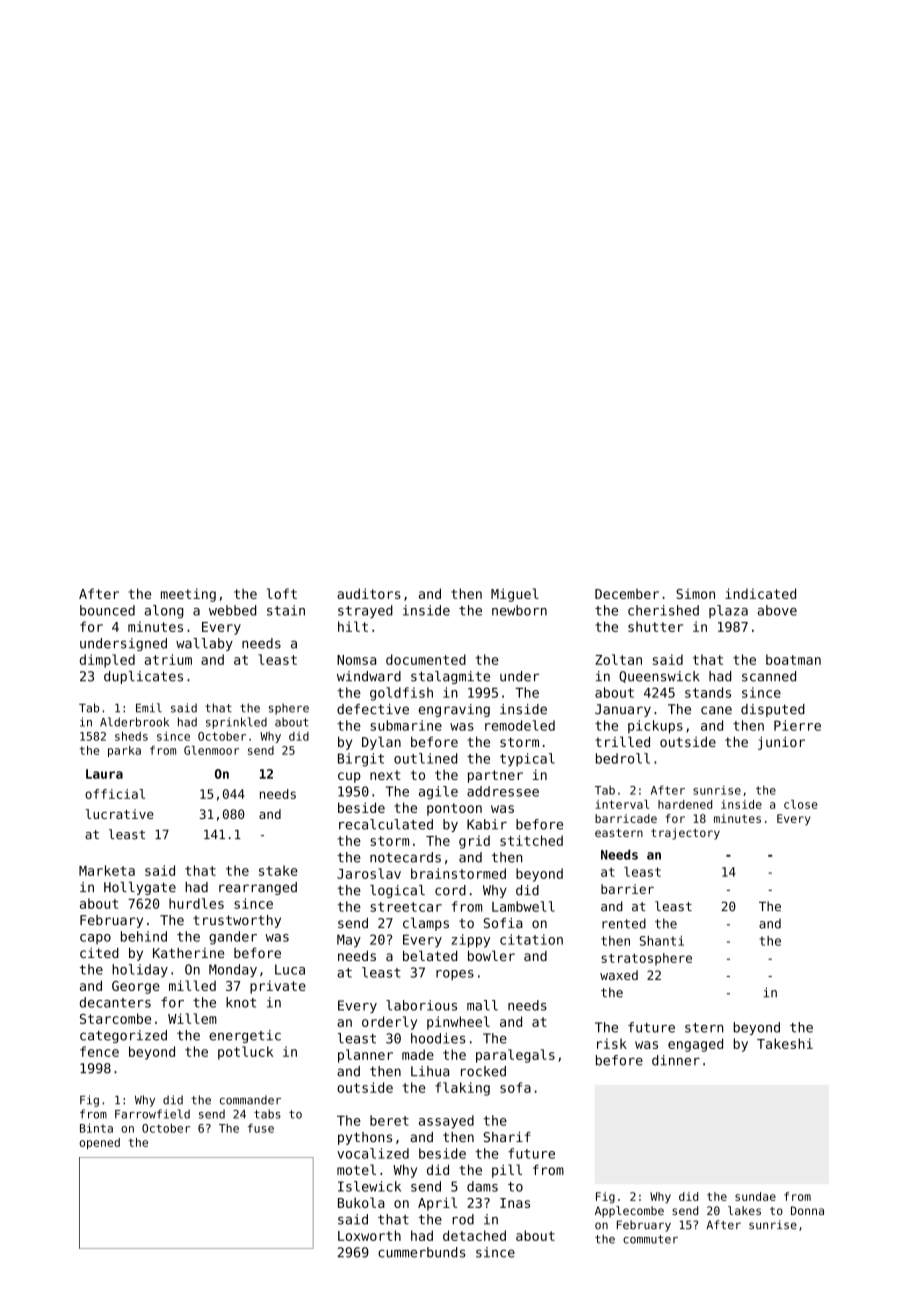 This screenshot has height=1316, width=908. Describe the element at coordinates (425, 758) in the screenshot. I see `outlined` at that location.
